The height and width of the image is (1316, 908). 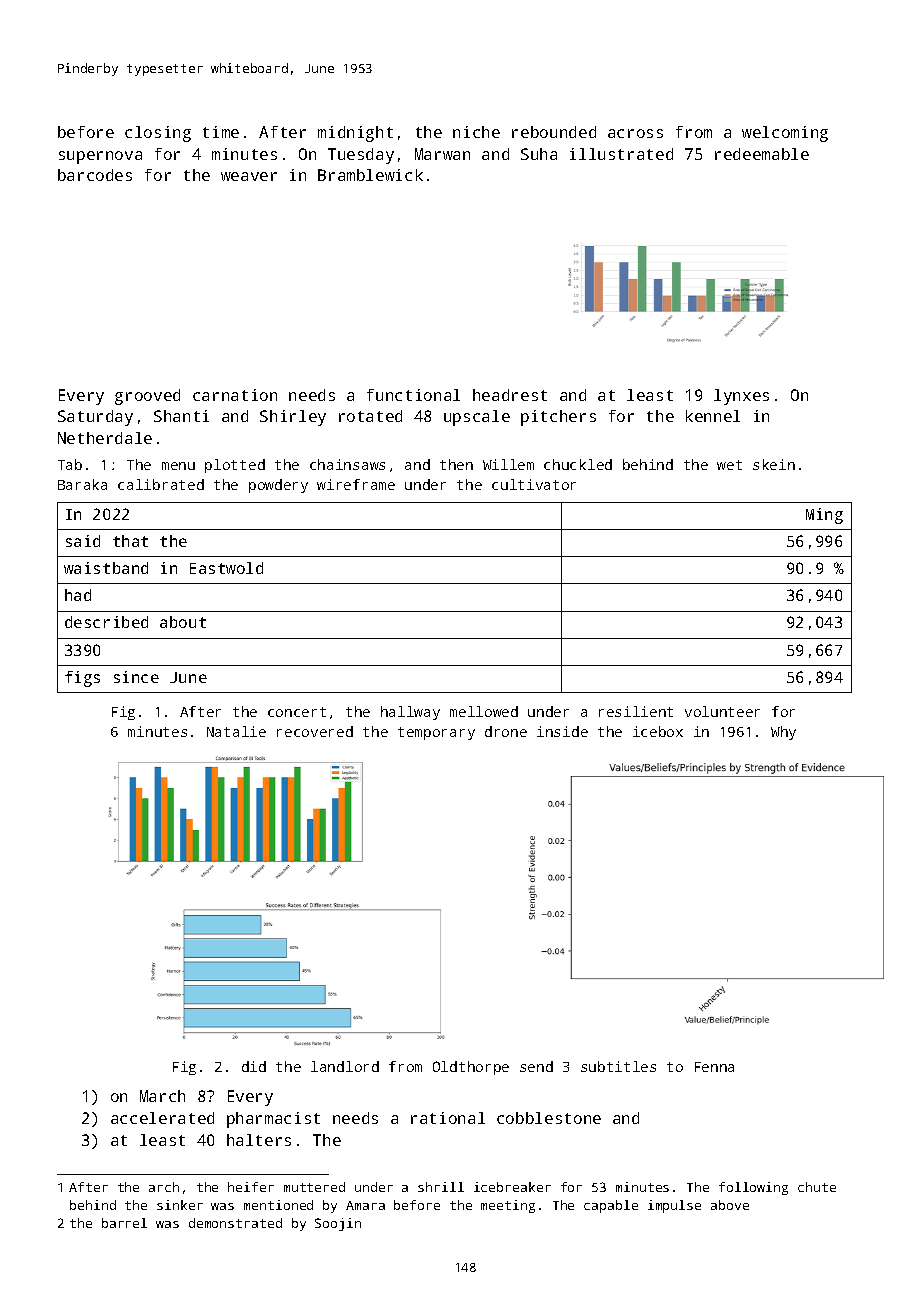 I want to click on Soojin, so click(x=338, y=1224).
